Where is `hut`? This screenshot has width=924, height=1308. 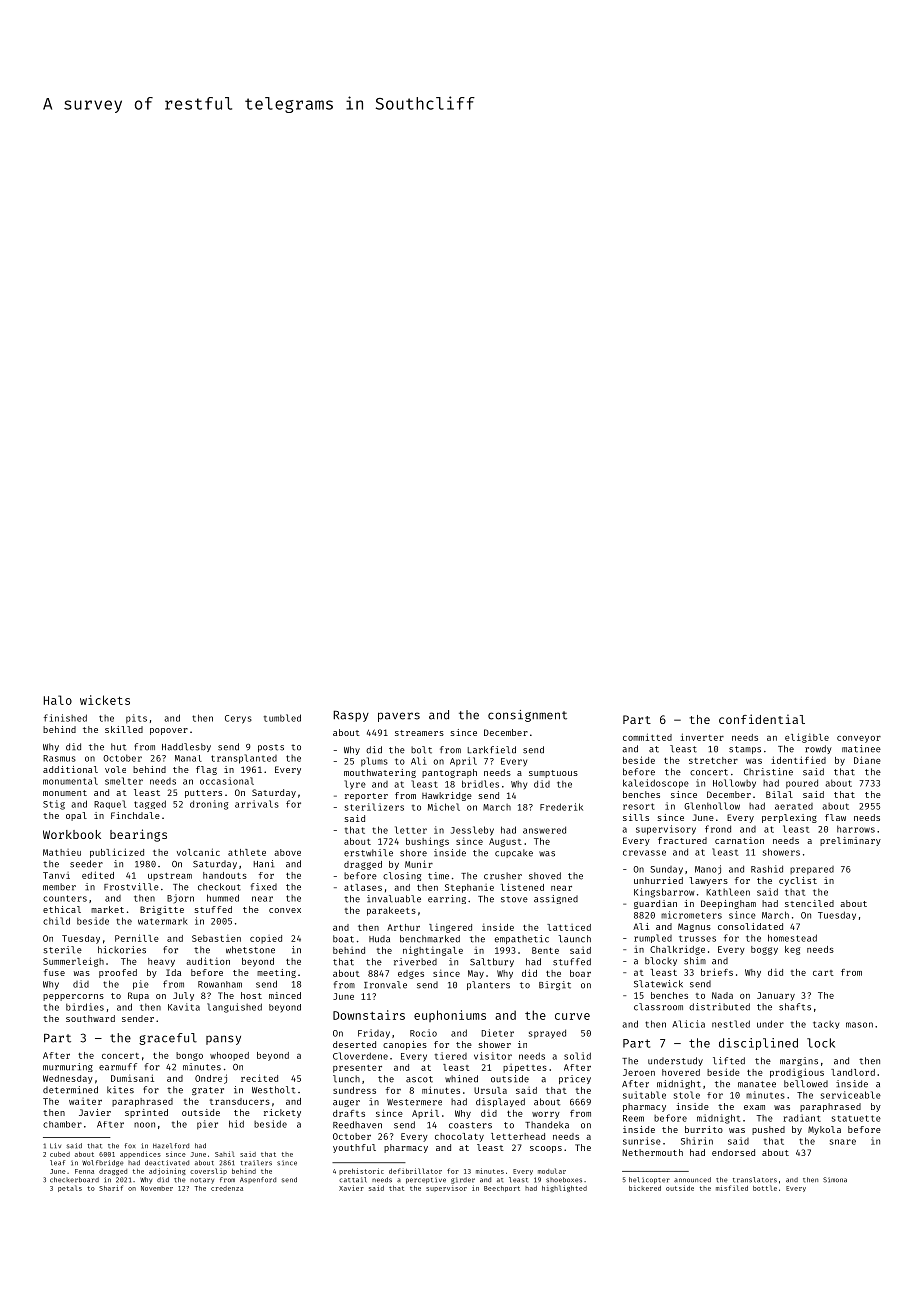
hut is located at coordinates (118, 747).
